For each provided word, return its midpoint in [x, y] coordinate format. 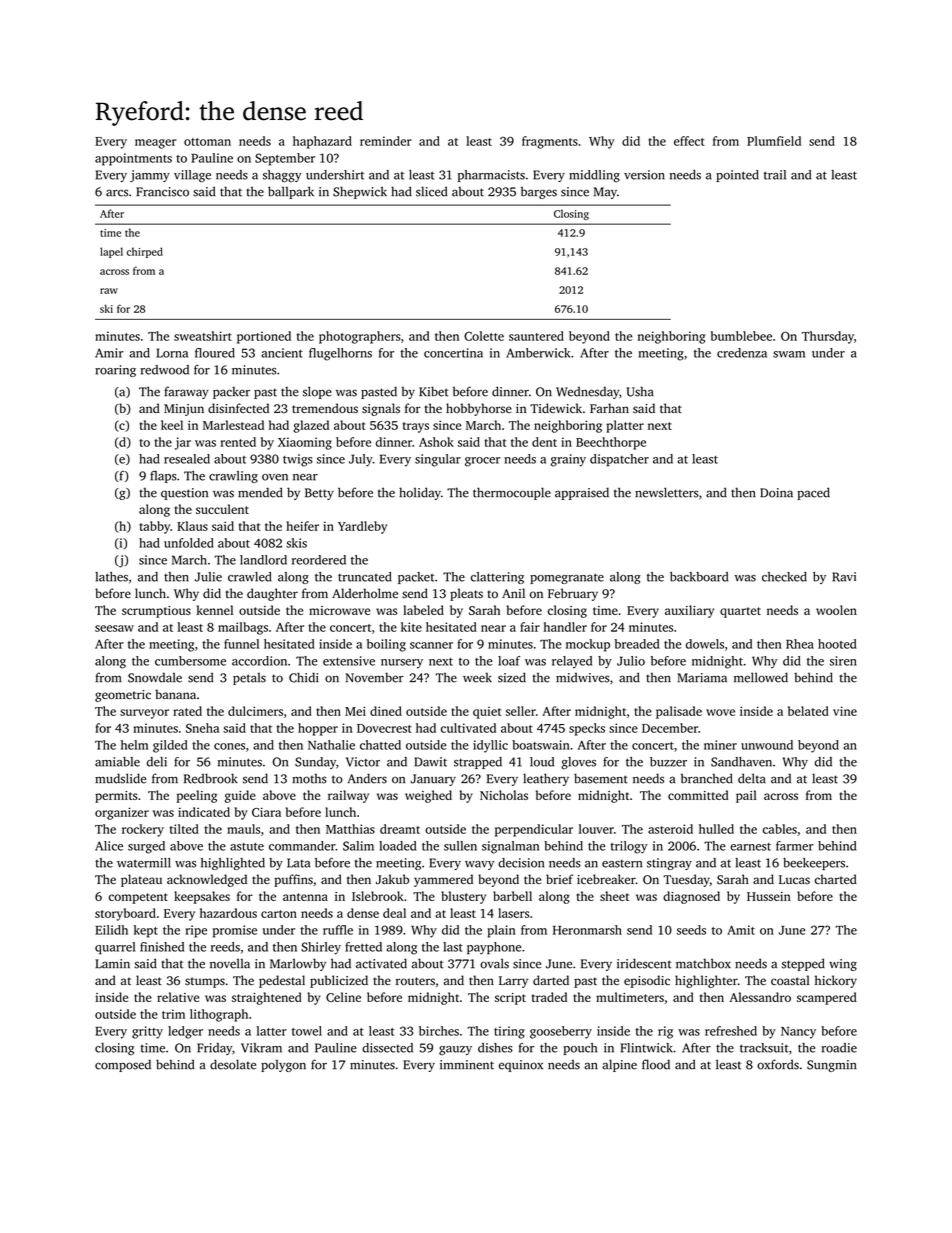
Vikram [261, 1048]
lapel [111, 252]
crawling [233, 477]
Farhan [609, 408]
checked [784, 577]
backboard [699, 577]
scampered [827, 998]
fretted [363, 947]
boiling [386, 645]
